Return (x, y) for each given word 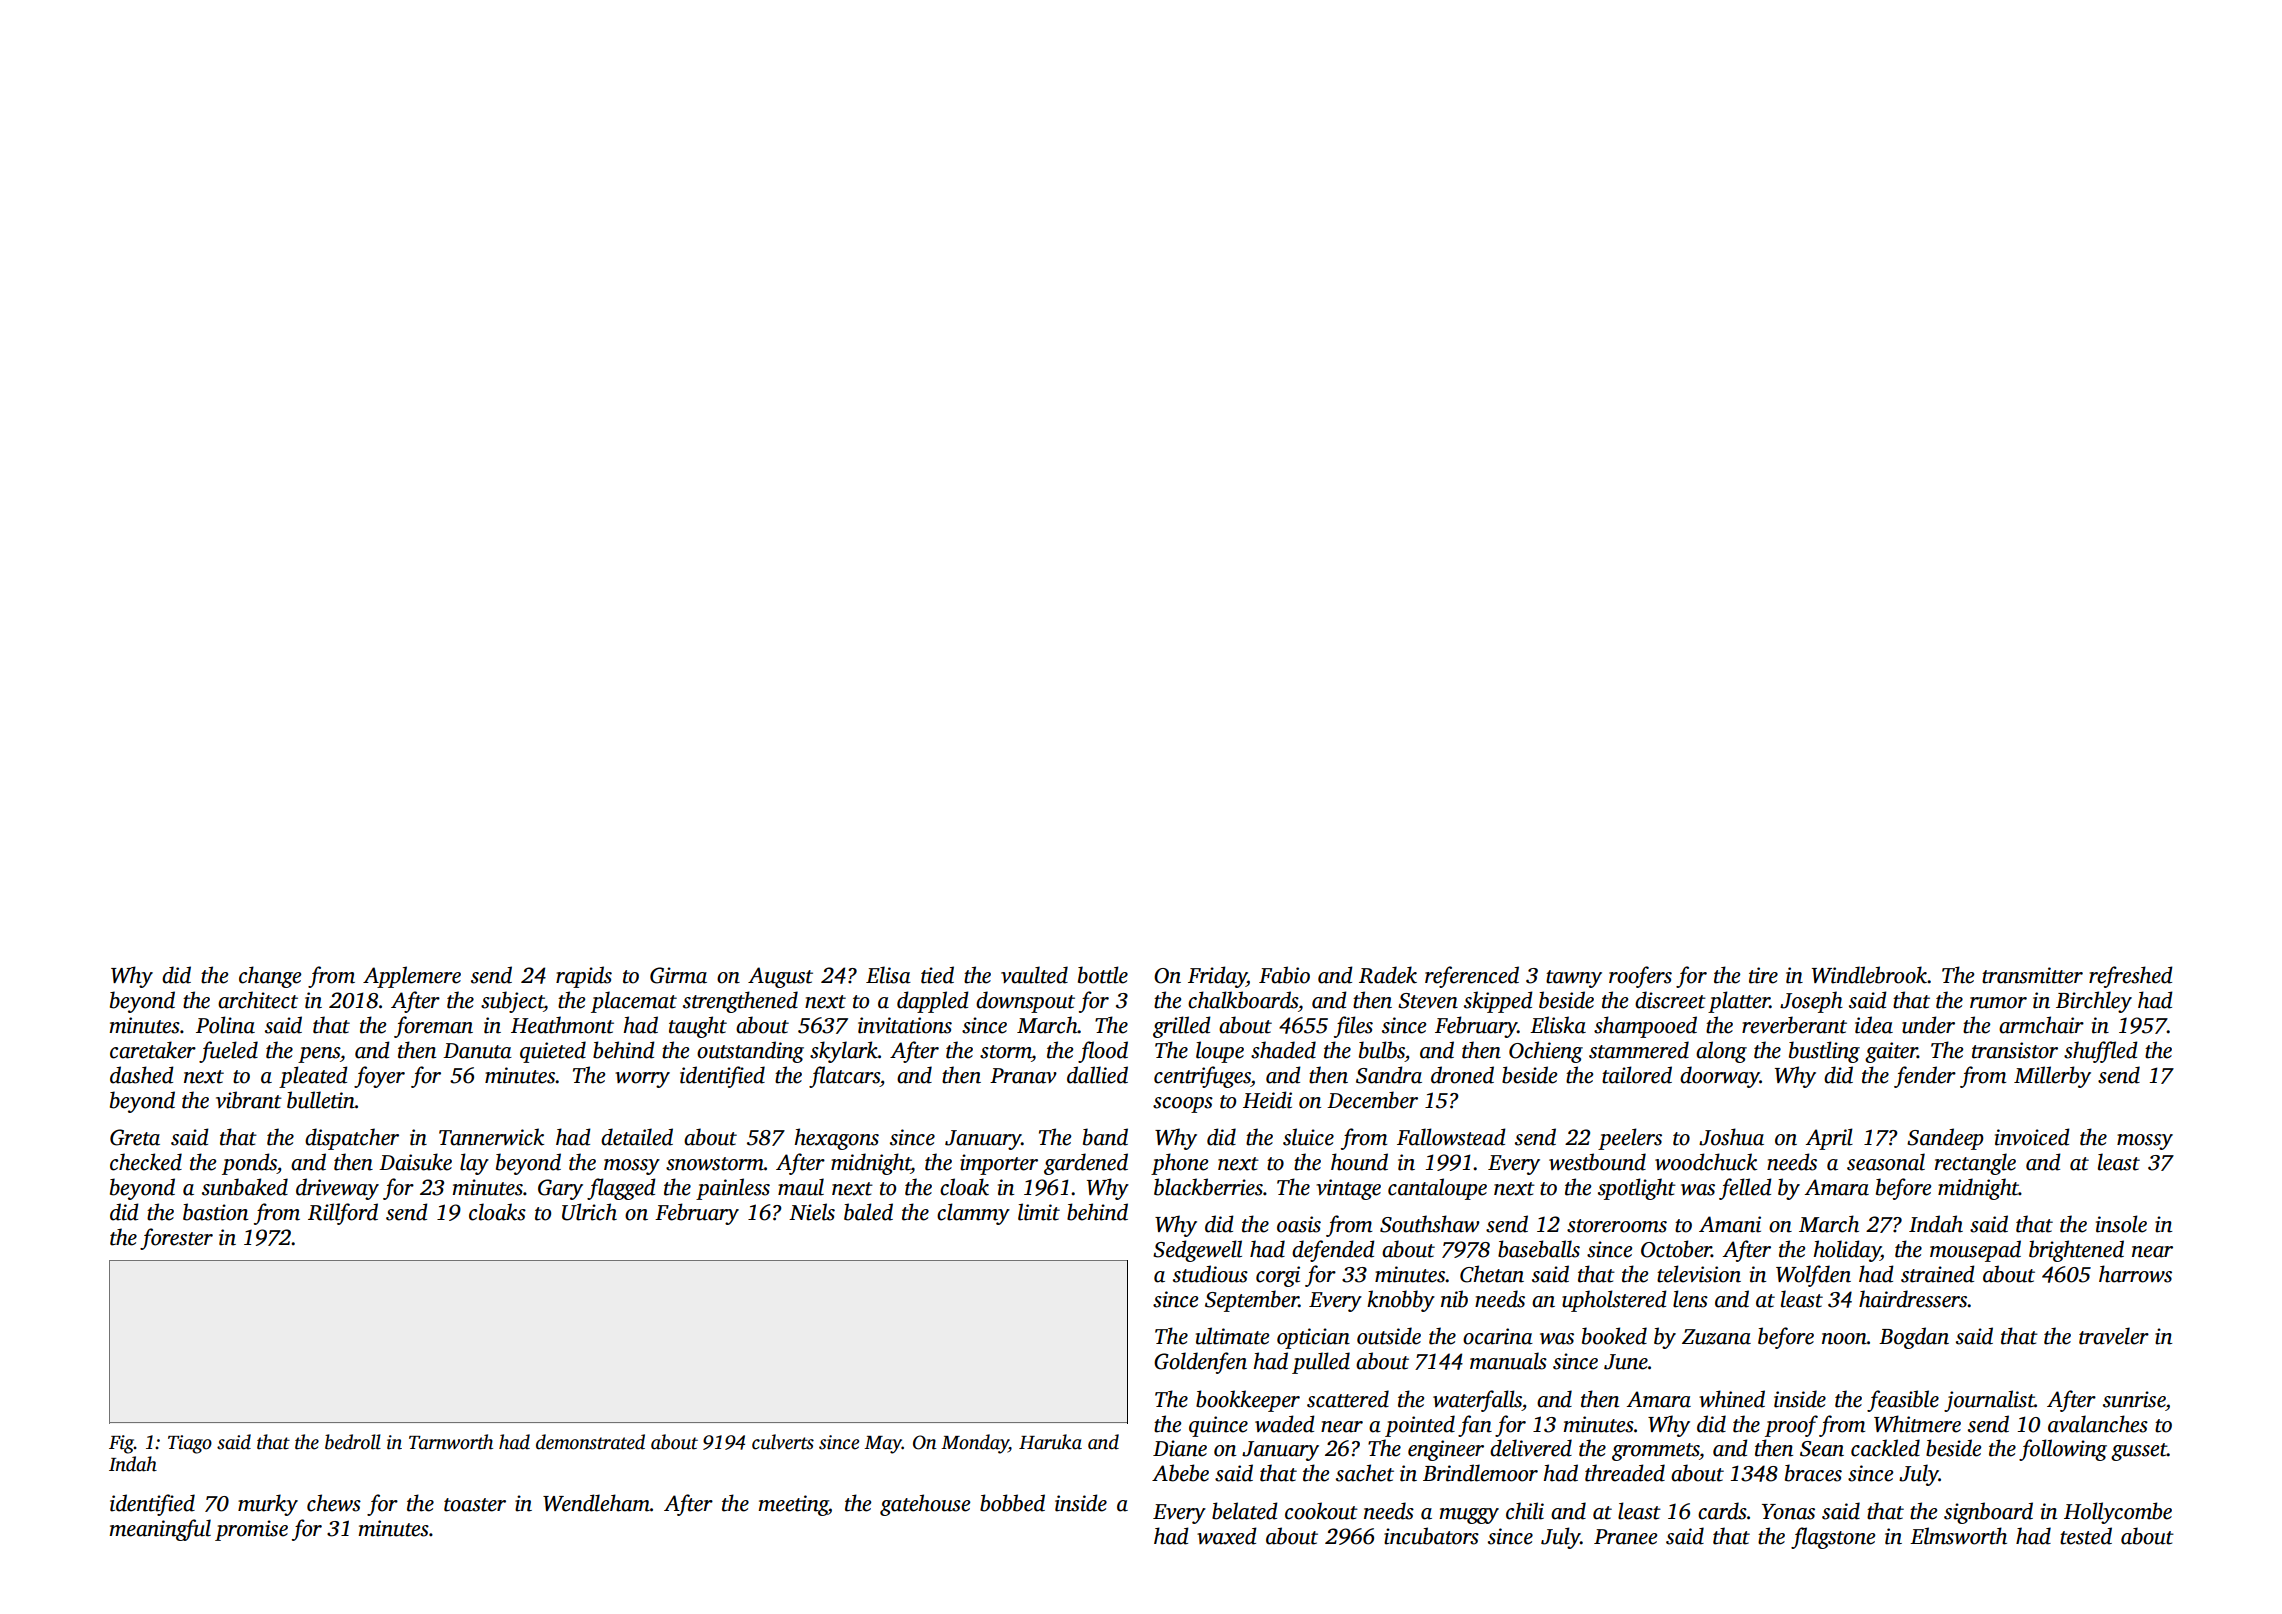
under (1928, 1025)
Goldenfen (1200, 1363)
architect (258, 1000)
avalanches (2098, 1424)
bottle (1103, 975)
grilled (1182, 1027)
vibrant (249, 1100)
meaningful (160, 1530)
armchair (2041, 1025)
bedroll (353, 1442)
